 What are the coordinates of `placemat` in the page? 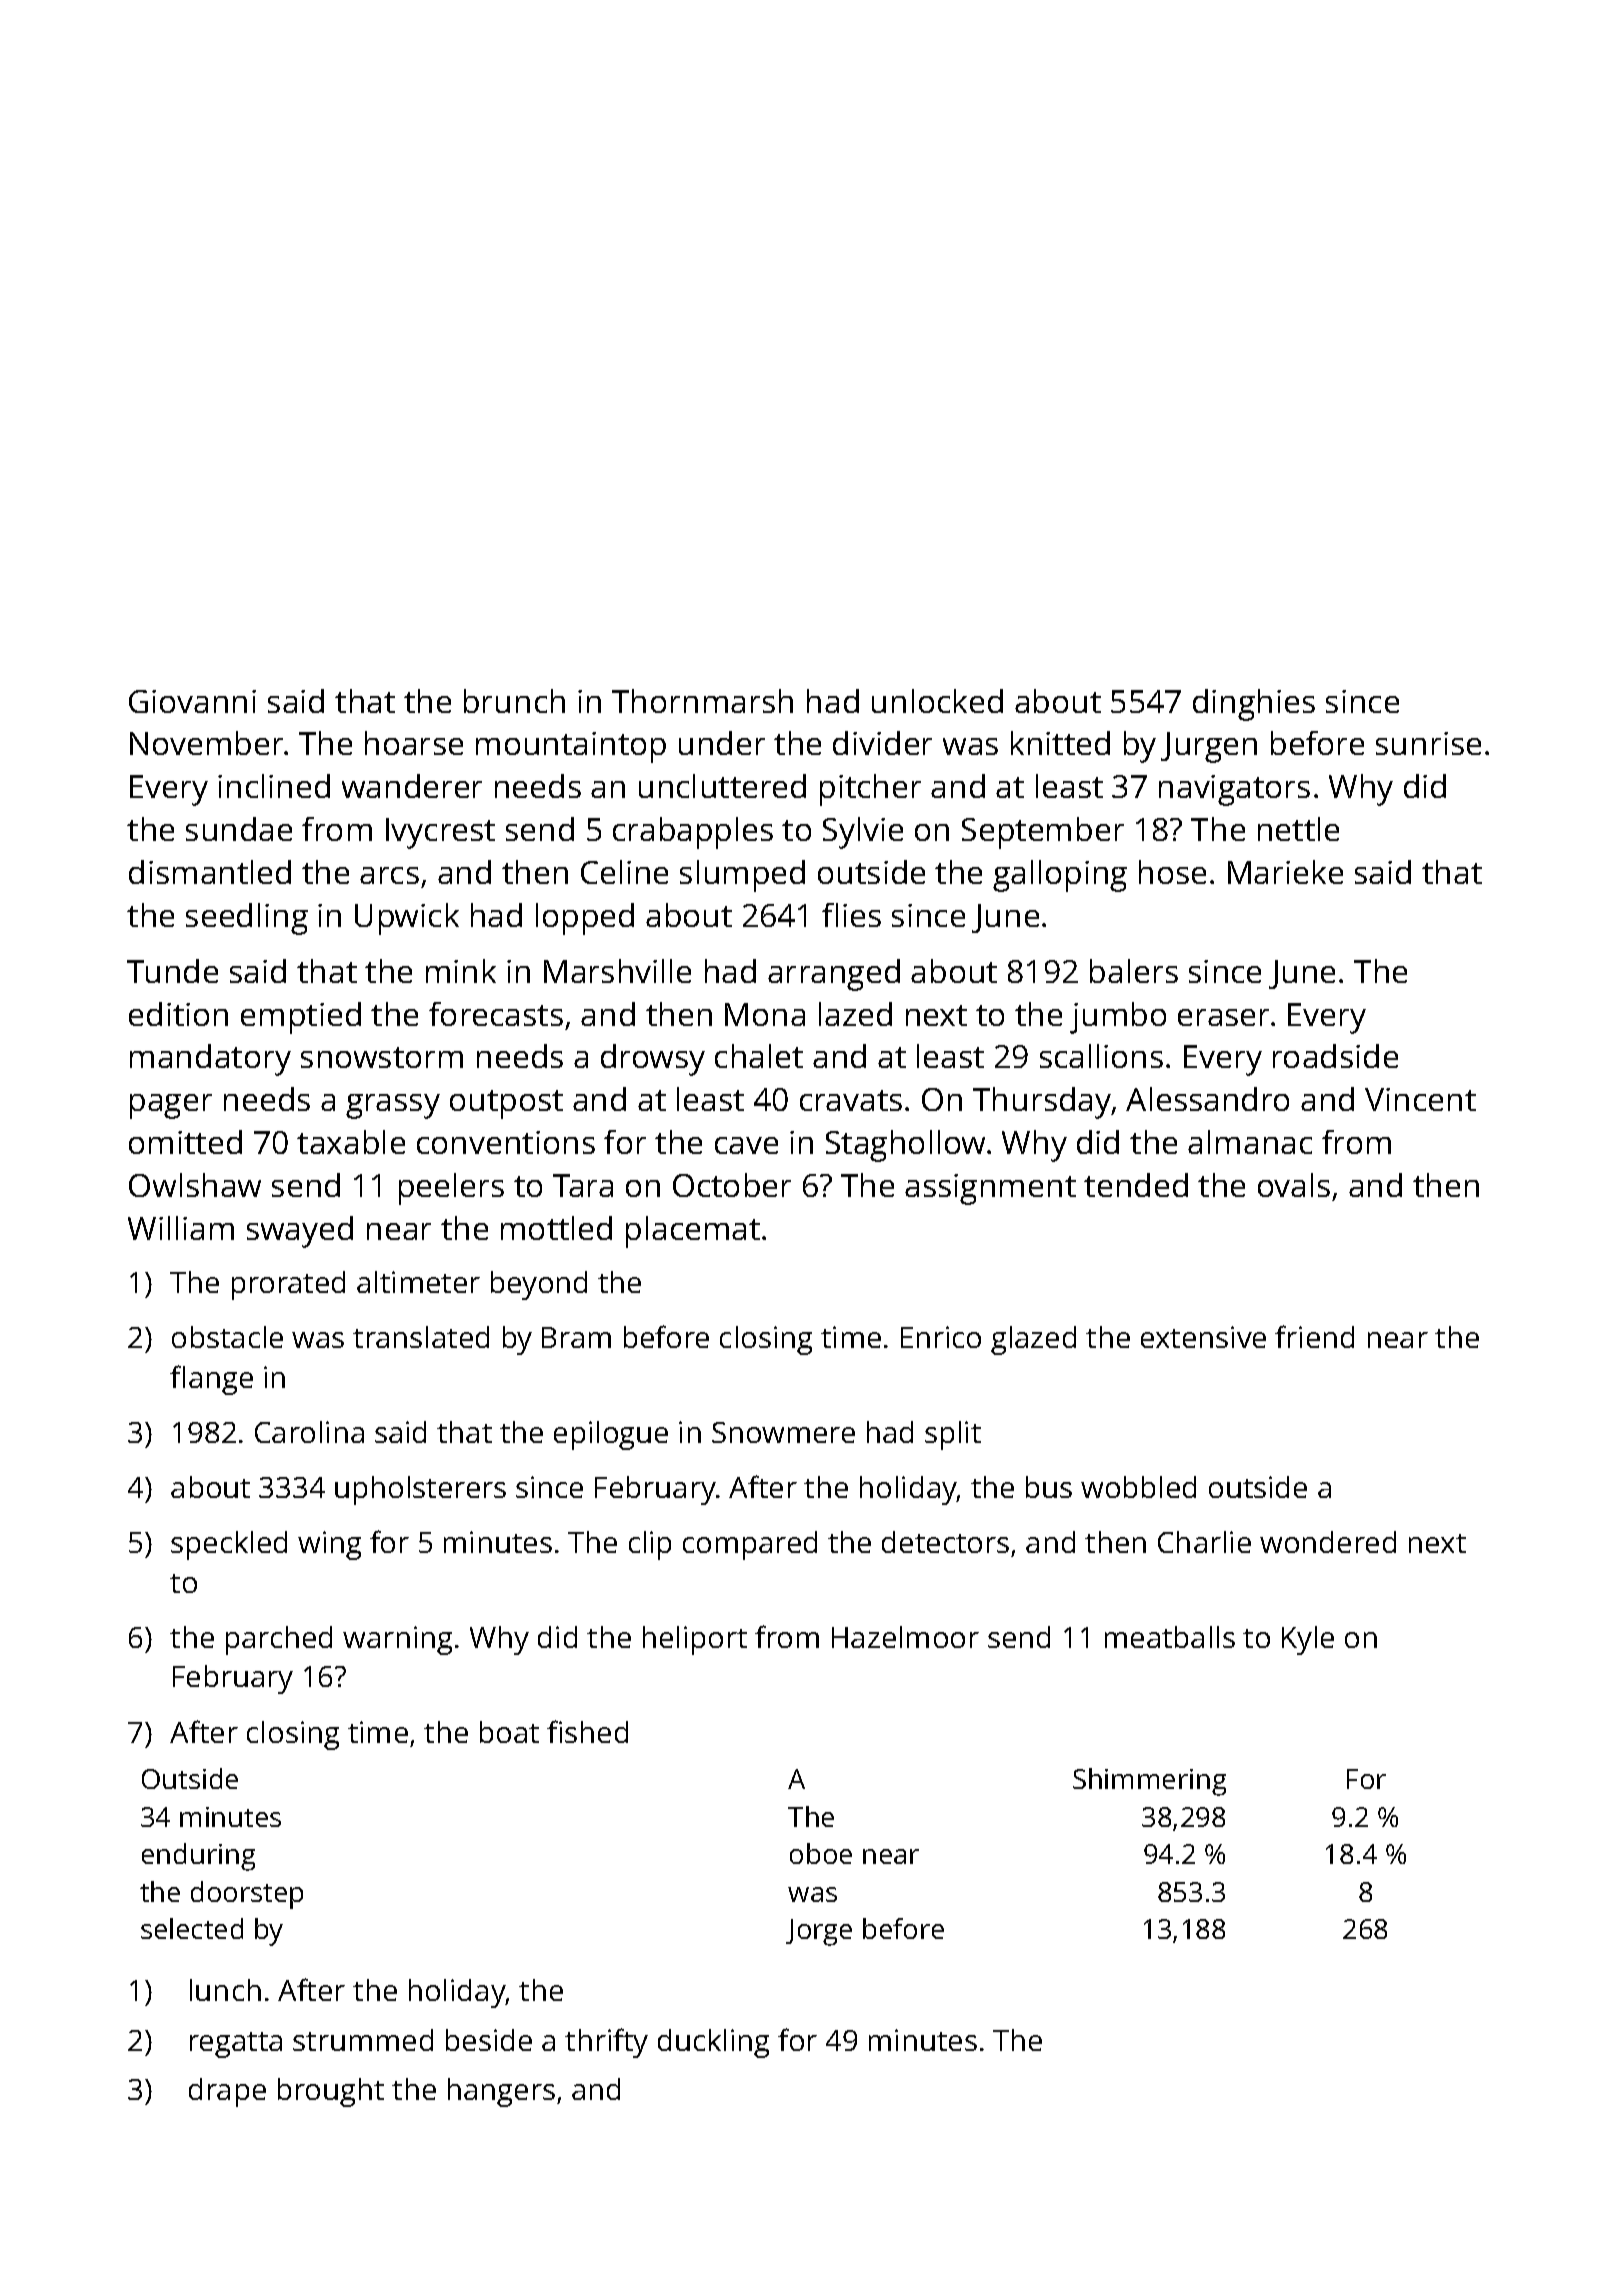 It's located at (693, 1232).
